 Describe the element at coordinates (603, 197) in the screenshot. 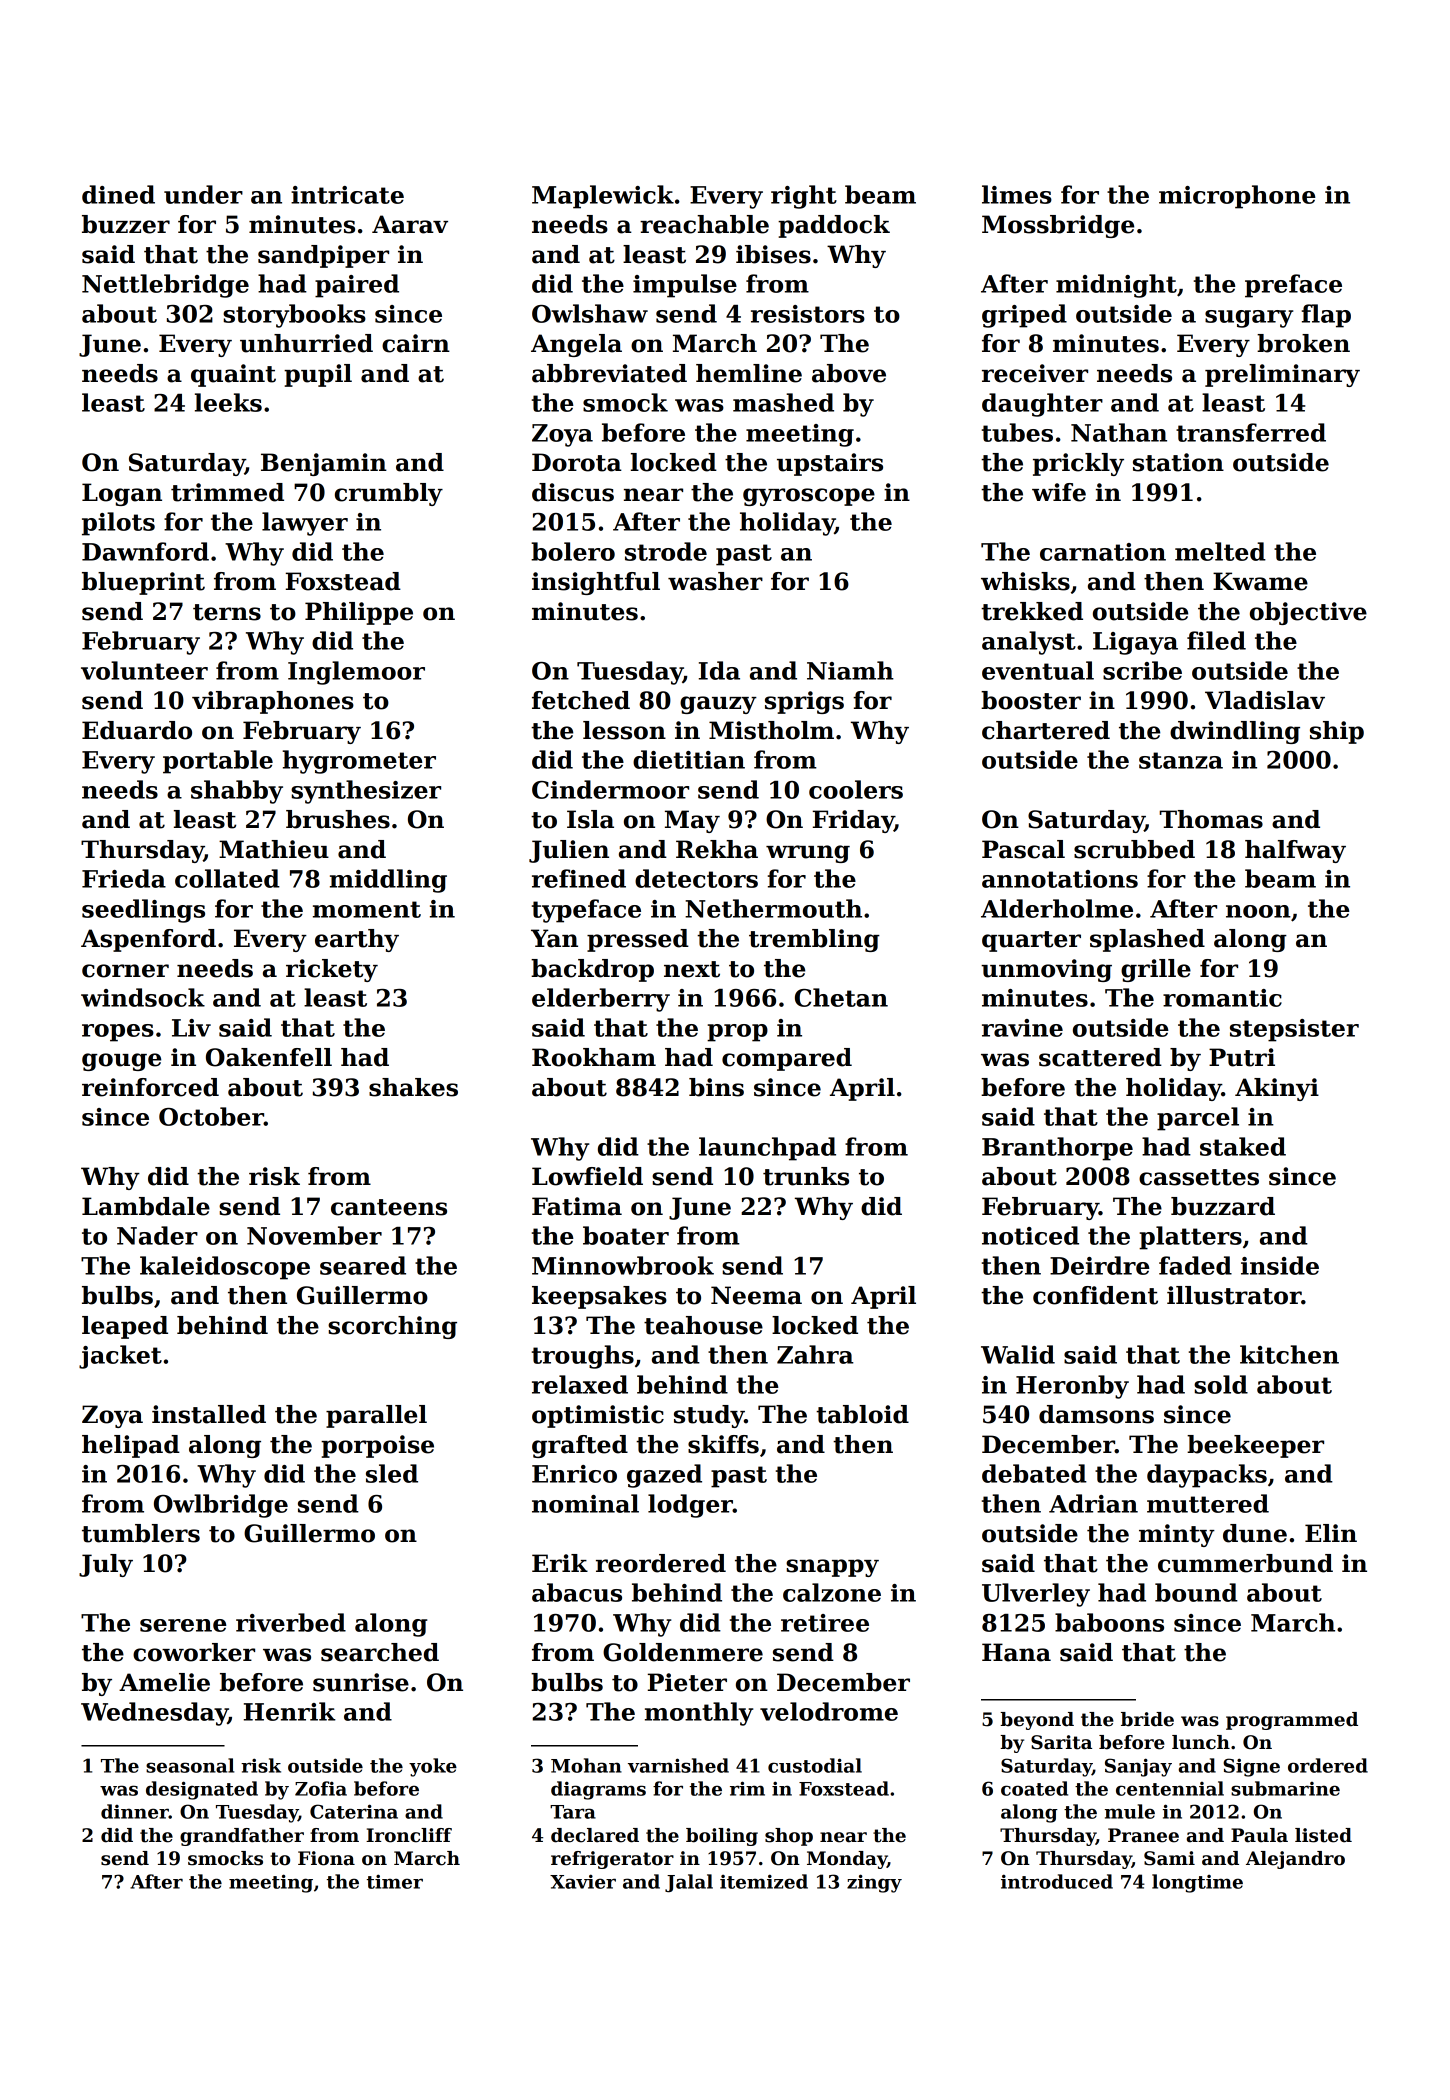

I see `Maplewick` at that location.
